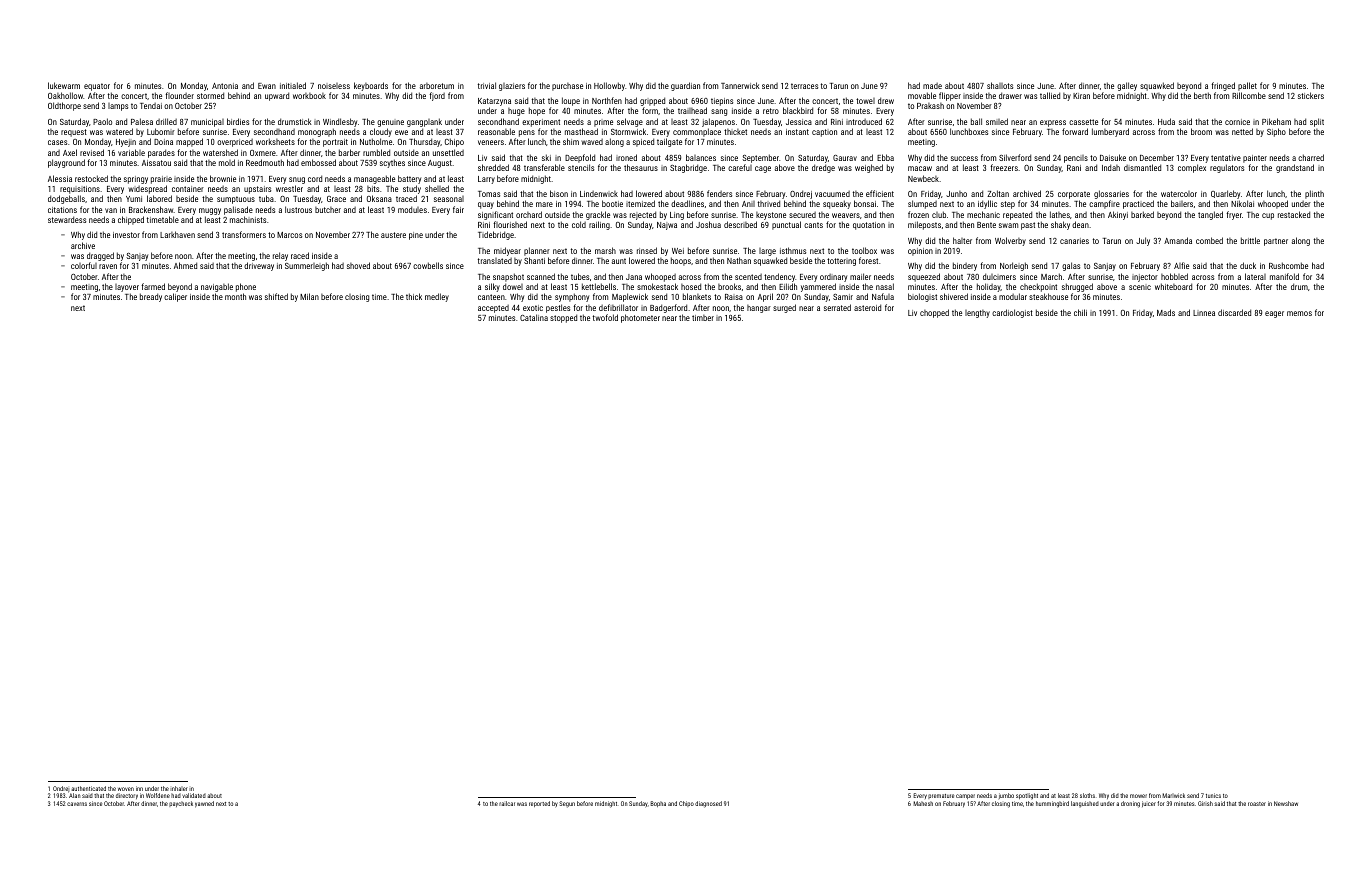 The image size is (1372, 887). What do you see at coordinates (267, 86) in the screenshot?
I see `Ewan` at bounding box center [267, 86].
